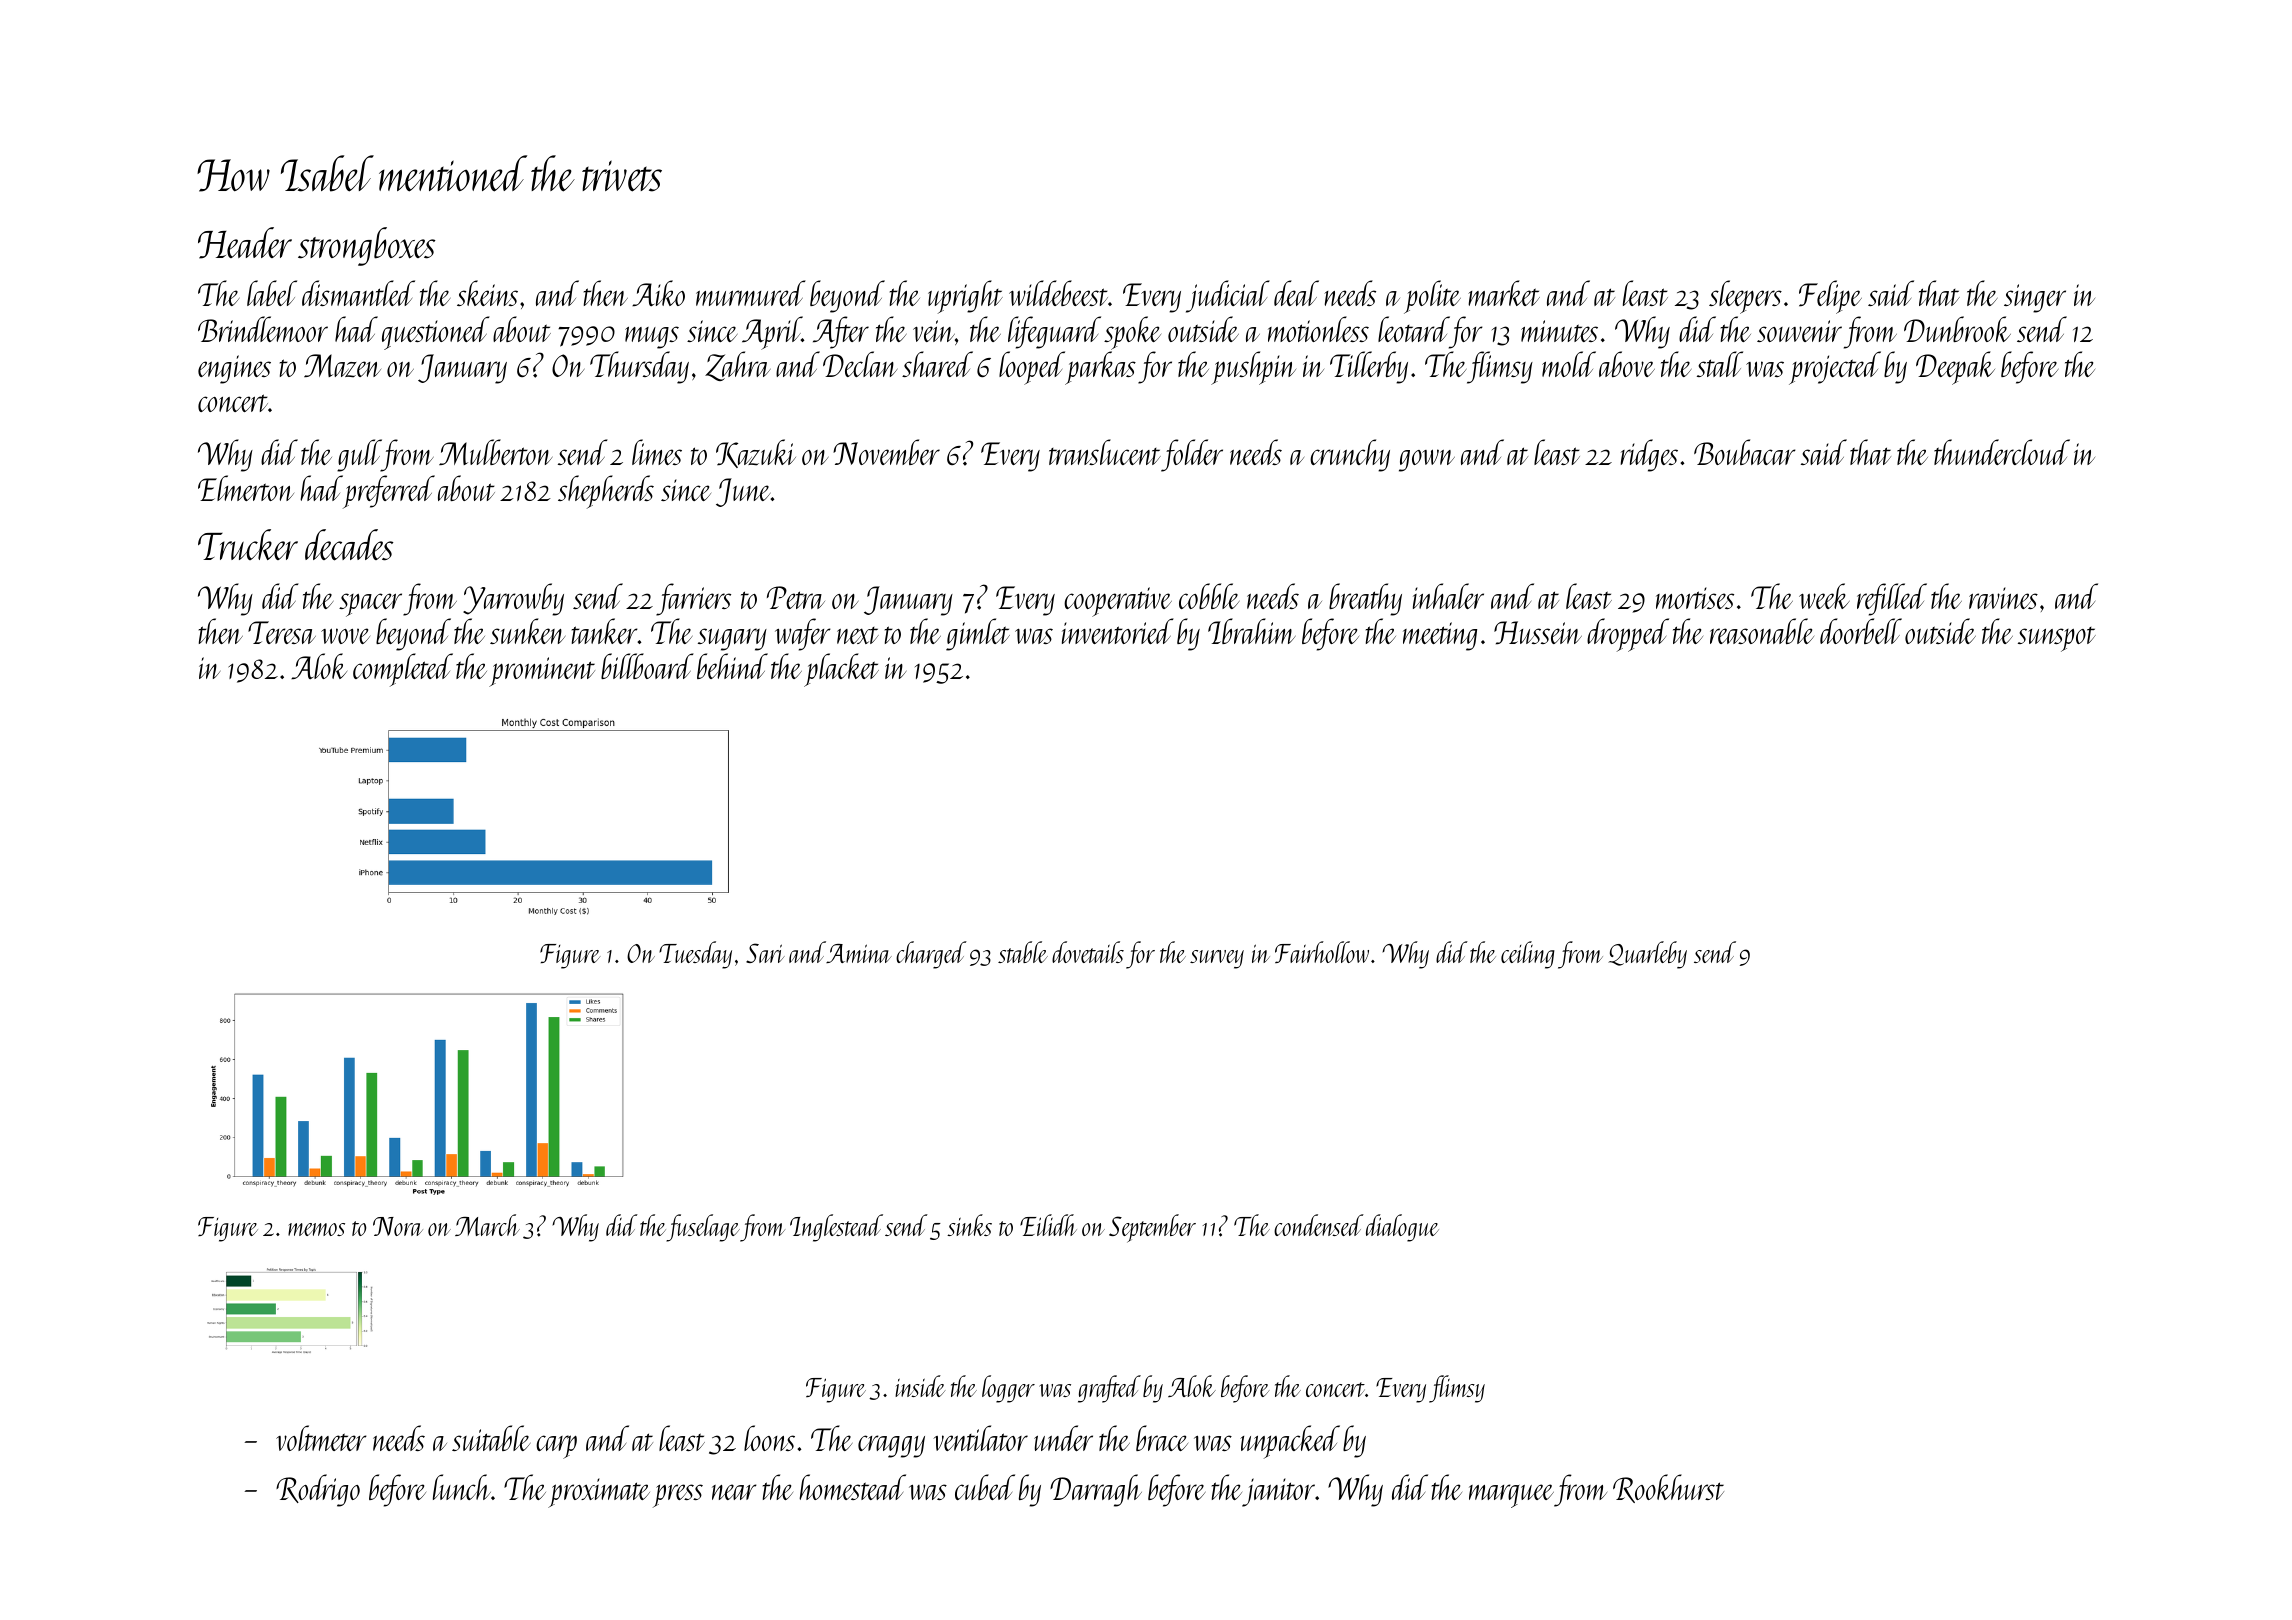  I want to click on voltmeter, so click(321, 1438).
